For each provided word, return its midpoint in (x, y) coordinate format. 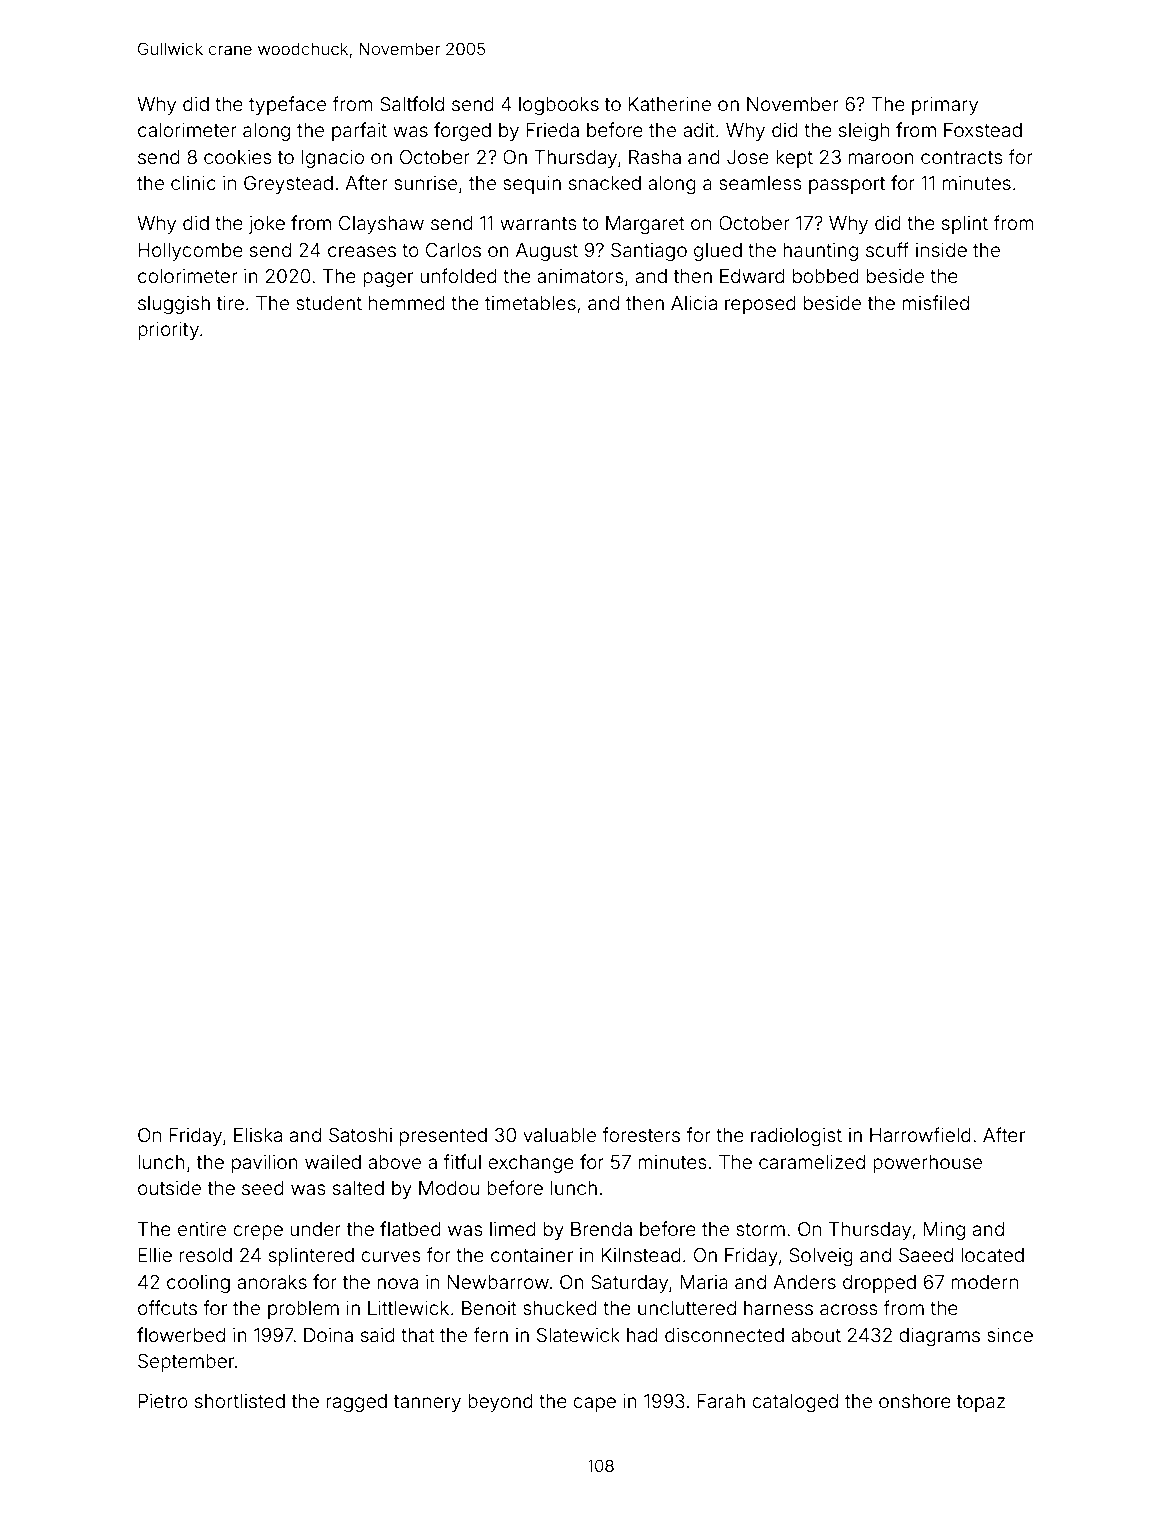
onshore (915, 1401)
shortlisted (240, 1401)
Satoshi (360, 1135)
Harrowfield (920, 1134)
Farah (721, 1401)
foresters (641, 1134)
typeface (287, 105)
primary (945, 106)
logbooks (559, 106)
